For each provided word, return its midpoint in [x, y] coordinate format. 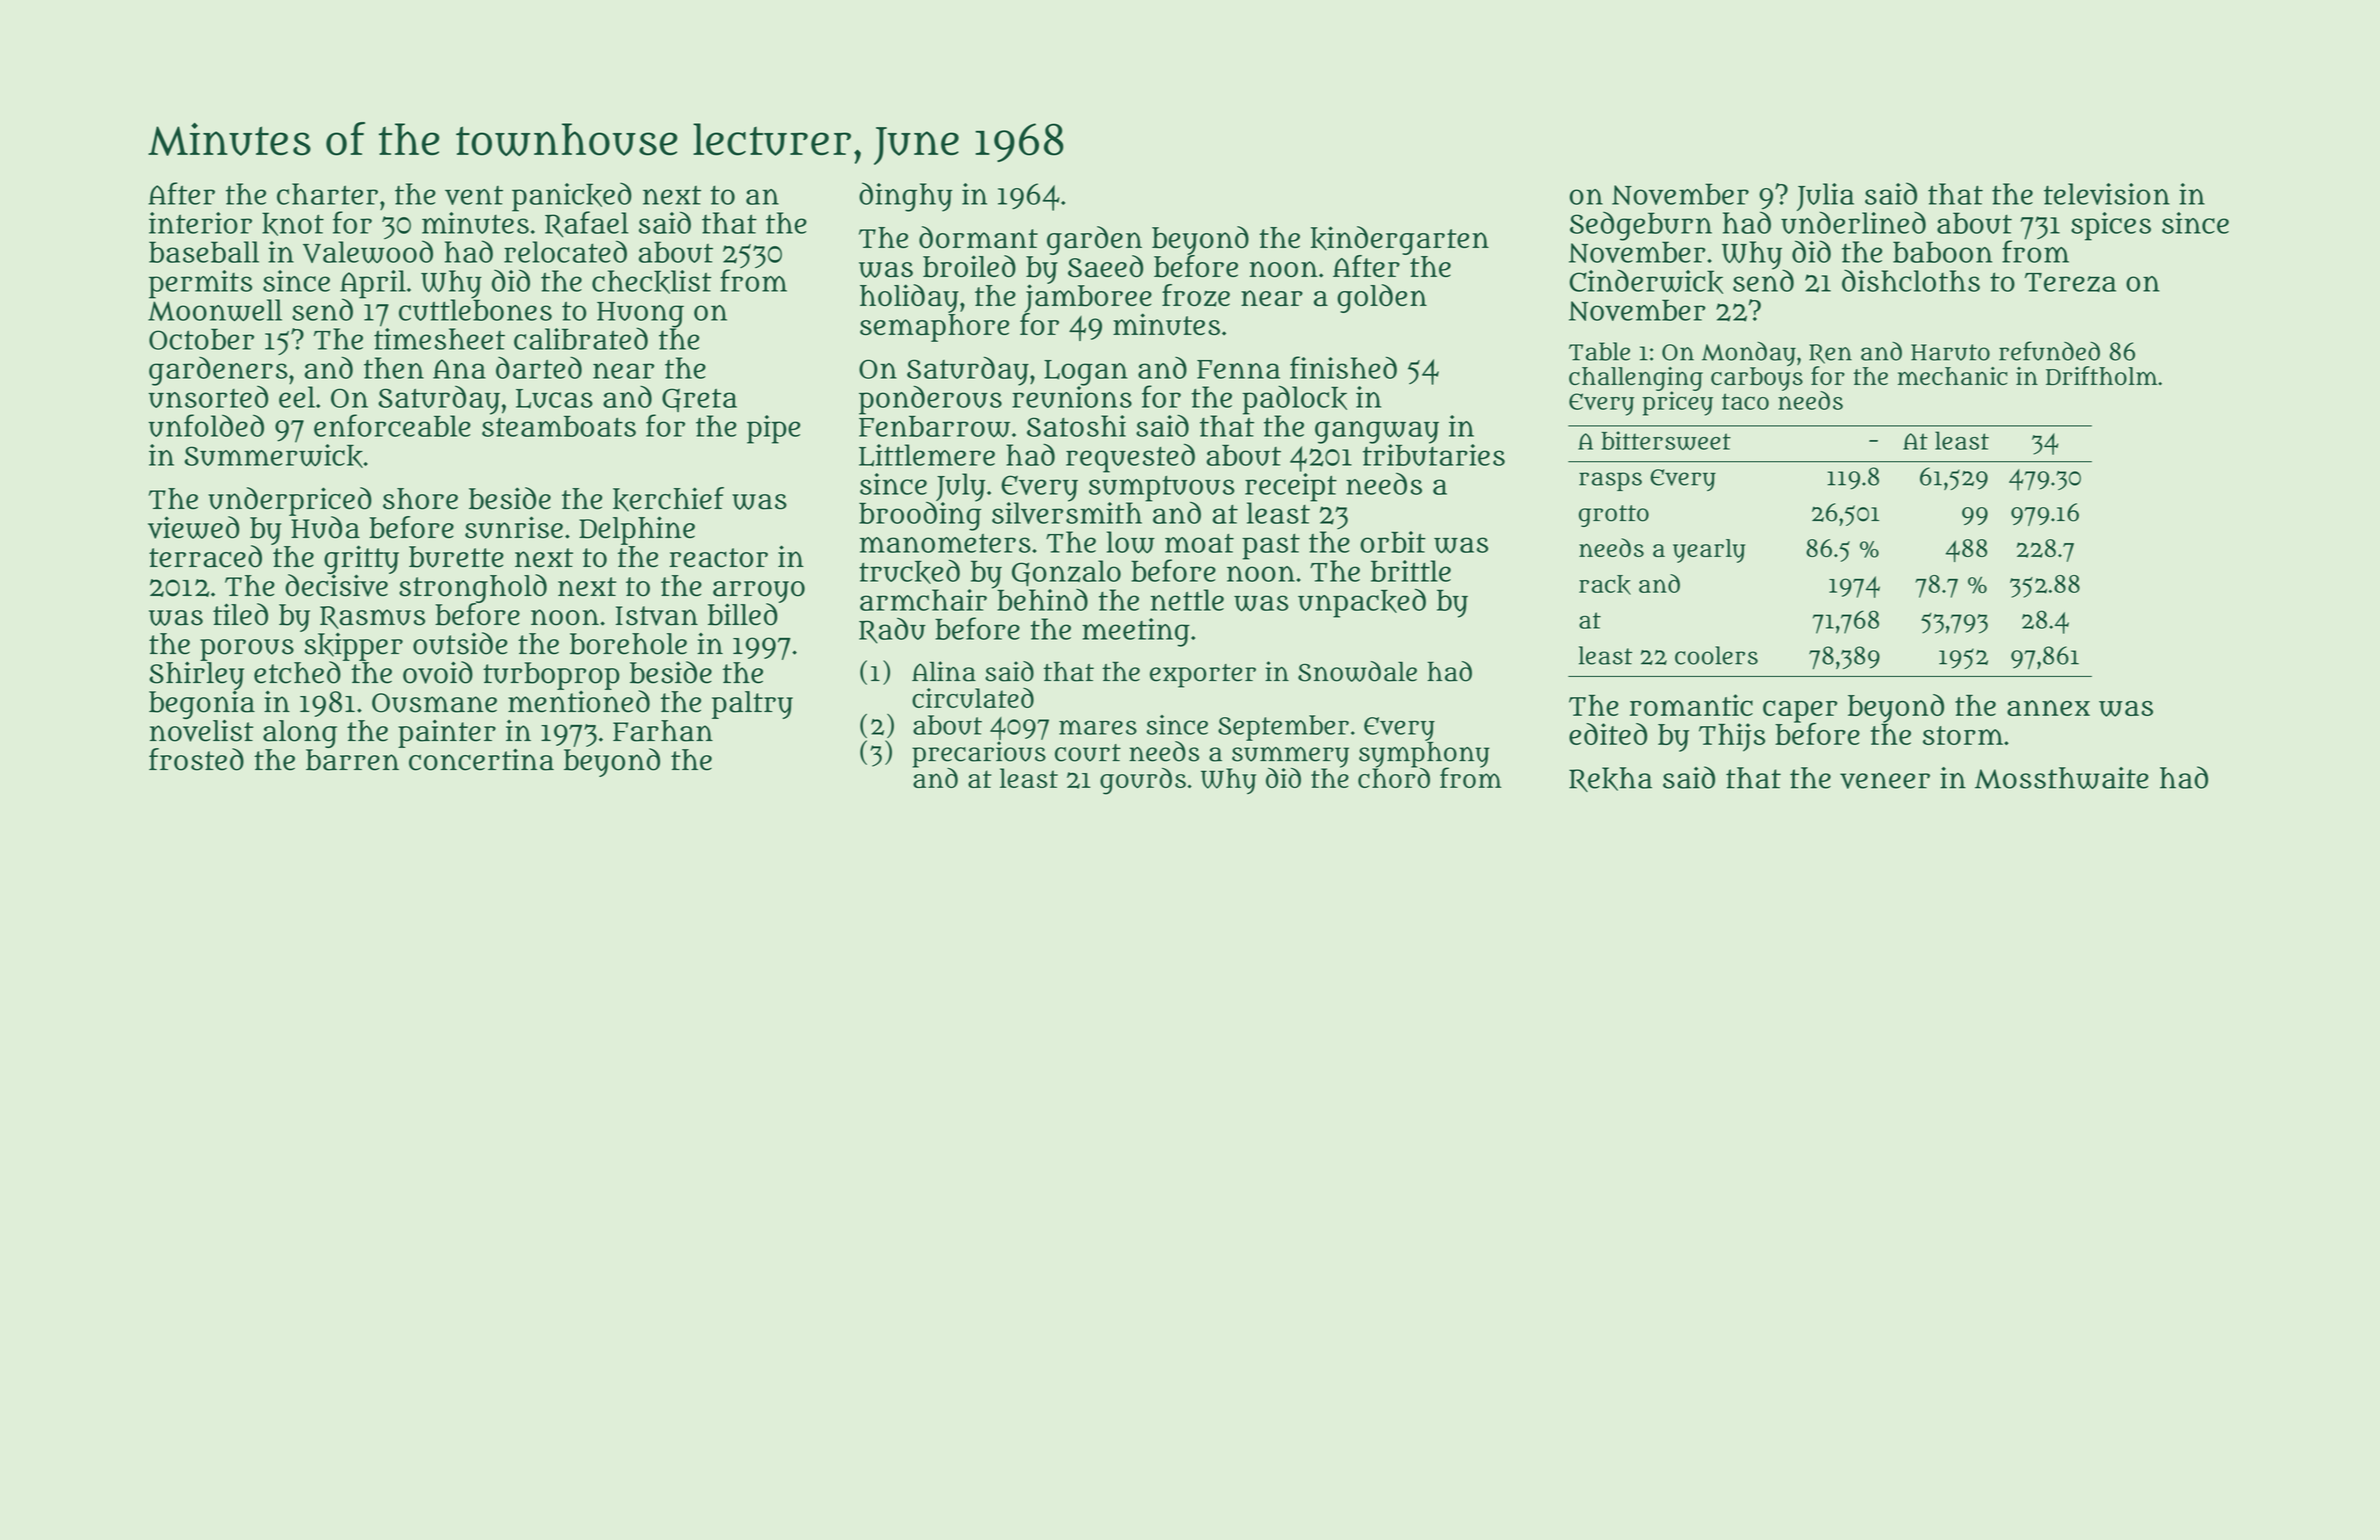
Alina [944, 671]
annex [2048, 708]
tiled [240, 614]
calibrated [581, 338]
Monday [1749, 353]
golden [1382, 298]
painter [447, 734]
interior [200, 223]
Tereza [2070, 282]
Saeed [1105, 266]
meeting [1136, 632]
